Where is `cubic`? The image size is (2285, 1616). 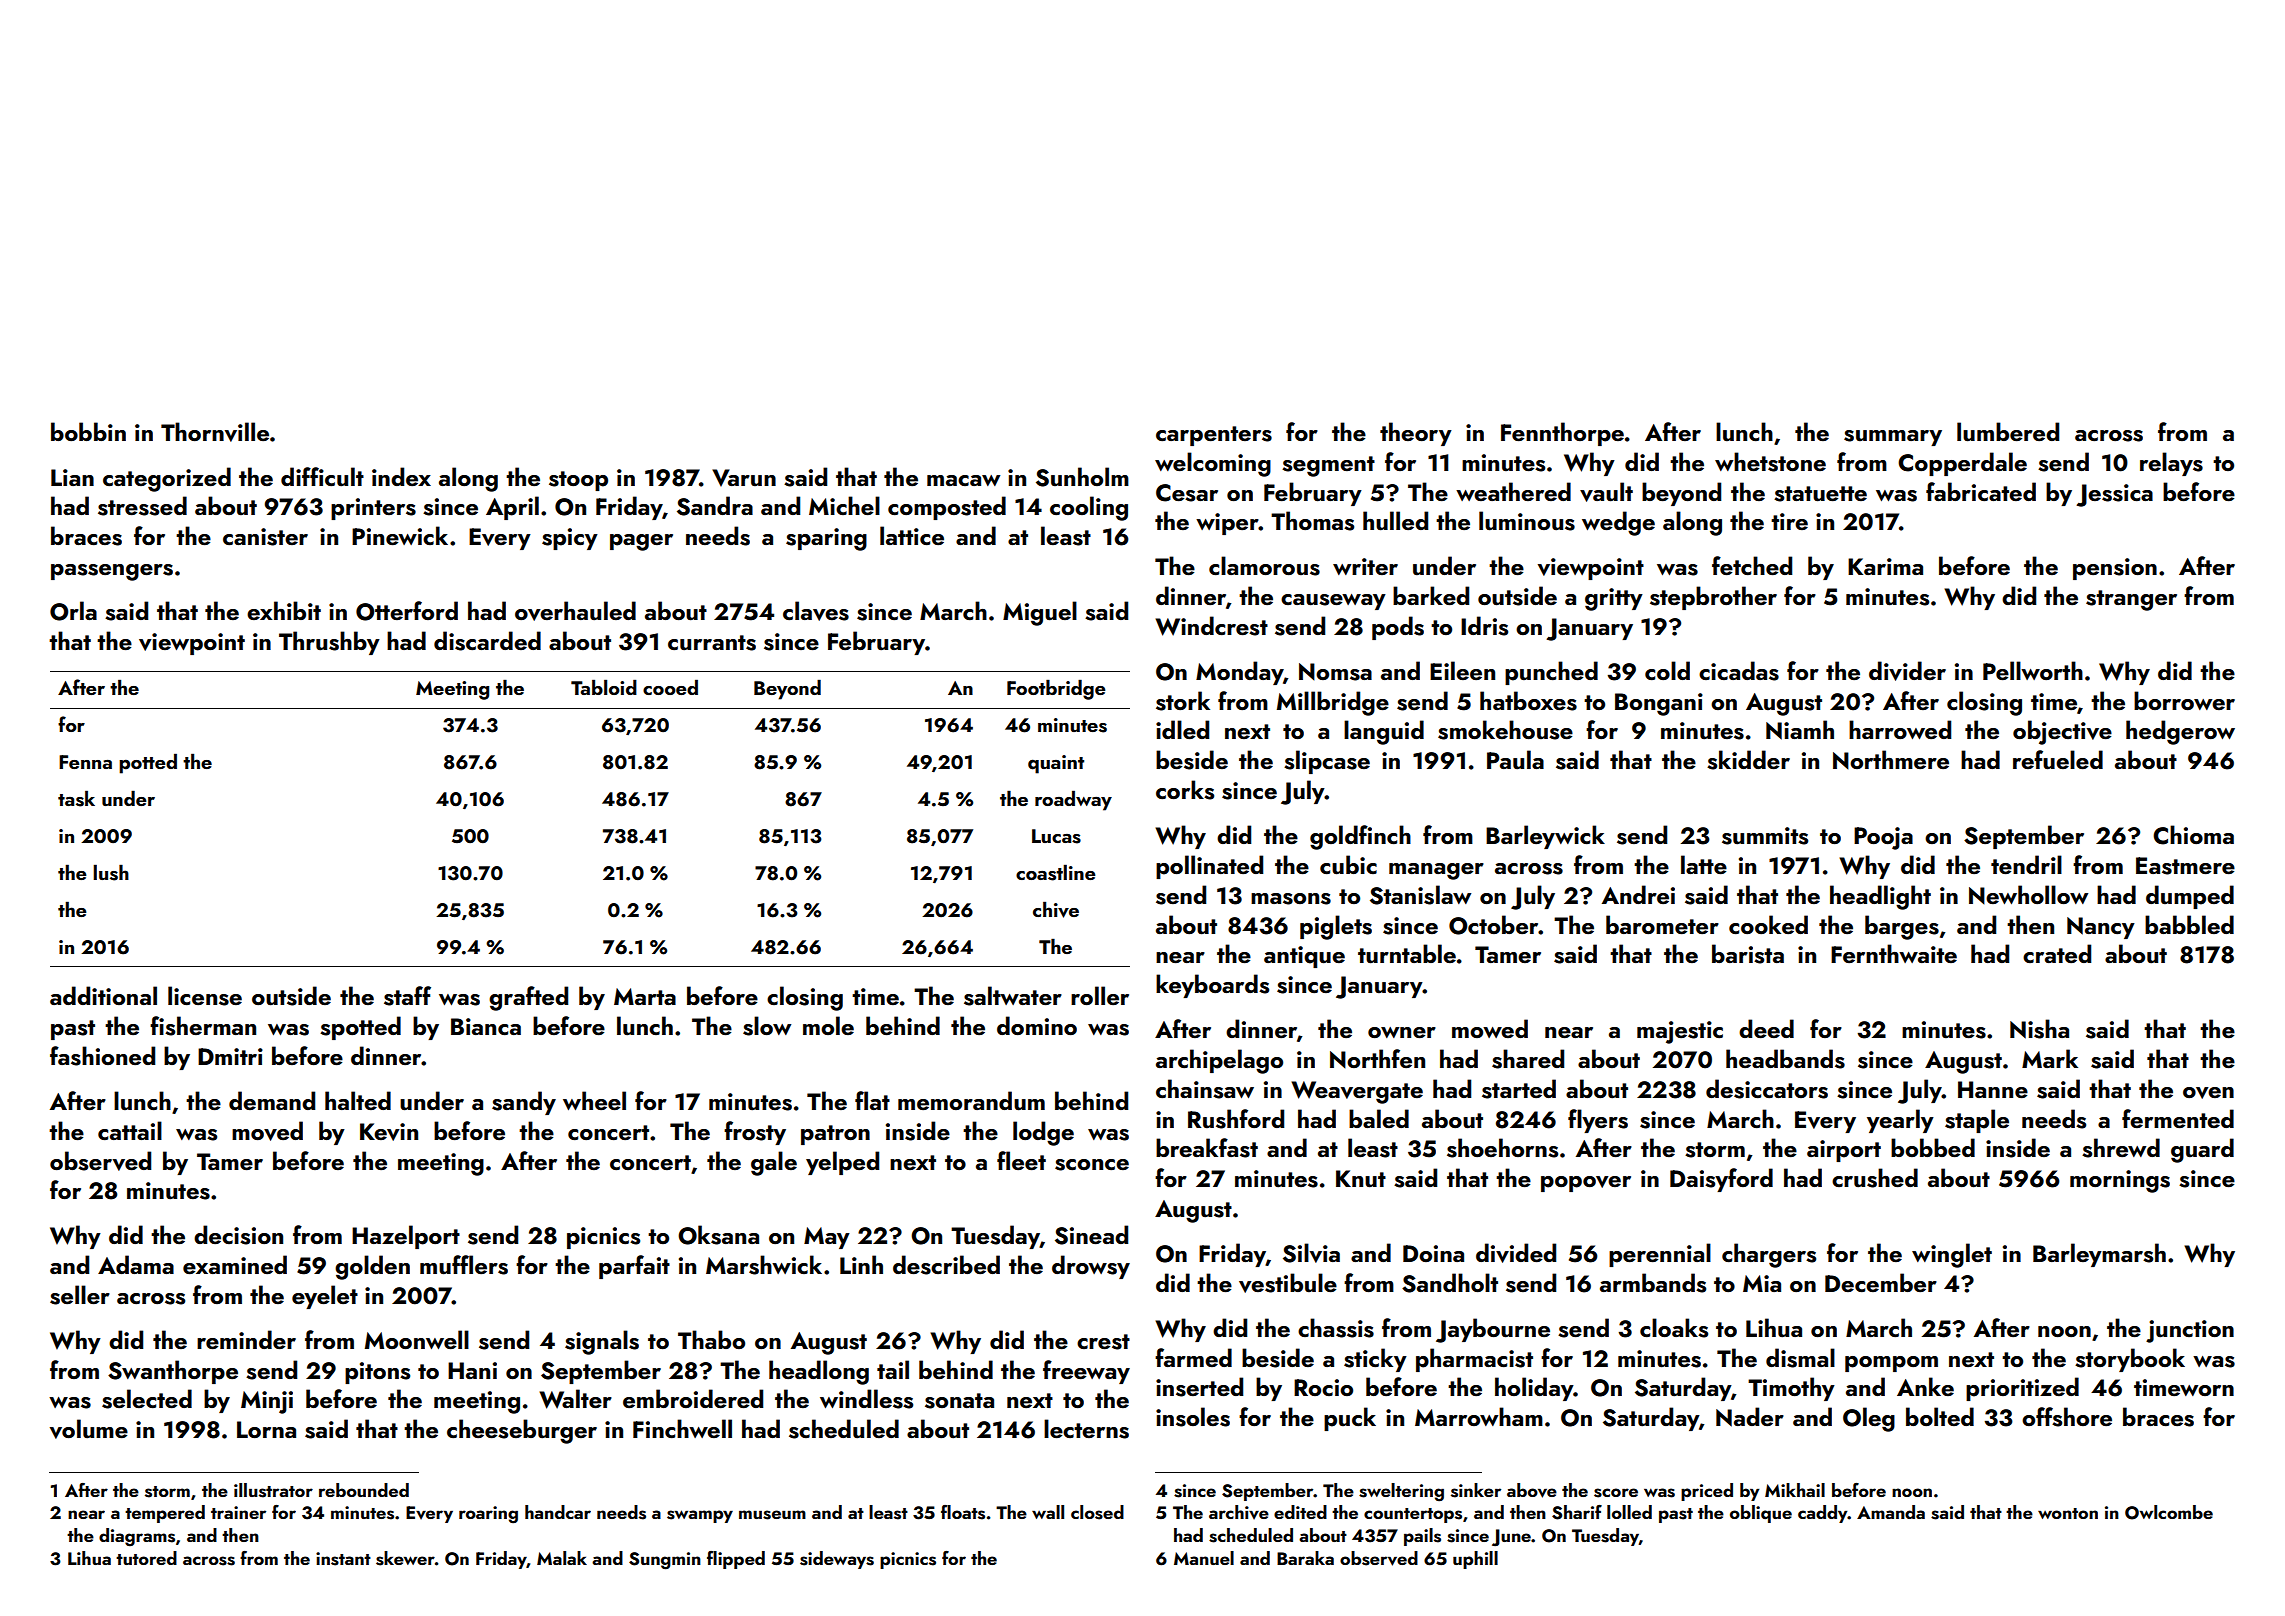 cubic is located at coordinates (1348, 865).
